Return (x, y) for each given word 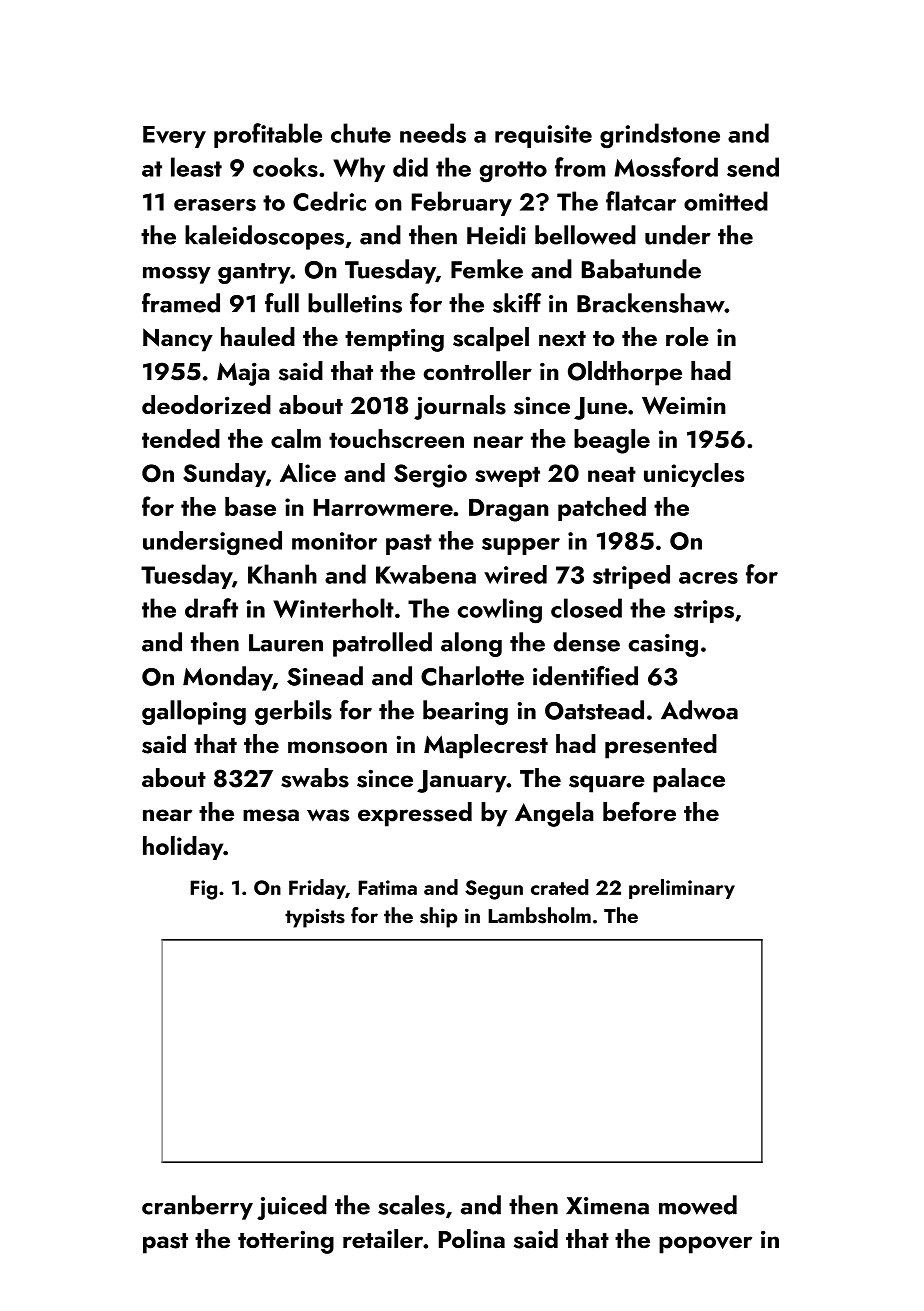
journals (460, 407)
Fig (203, 890)
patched (602, 509)
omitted (726, 201)
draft (211, 608)
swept (507, 476)
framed (181, 303)
